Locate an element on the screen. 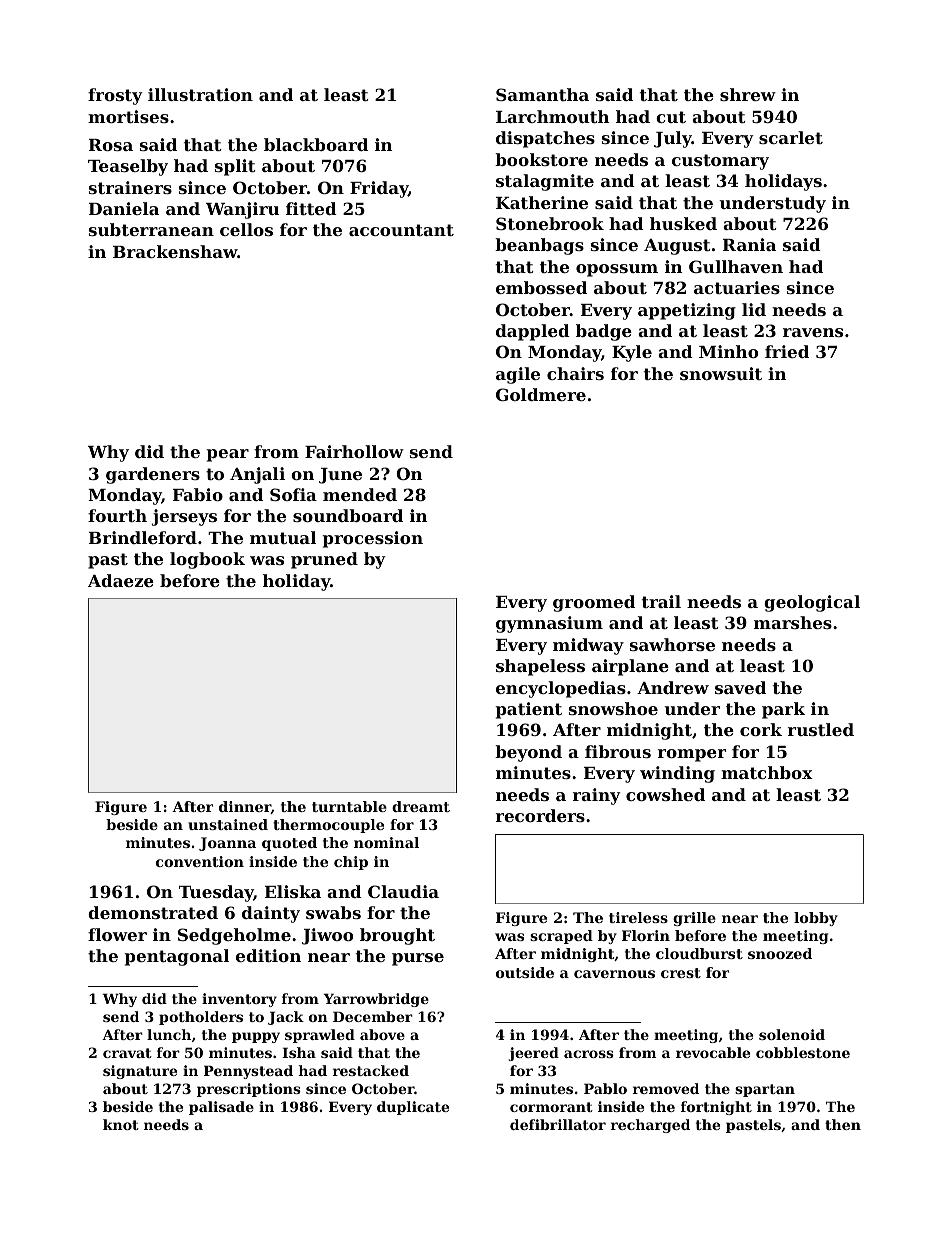  Sedgeholme is located at coordinates (234, 936).
